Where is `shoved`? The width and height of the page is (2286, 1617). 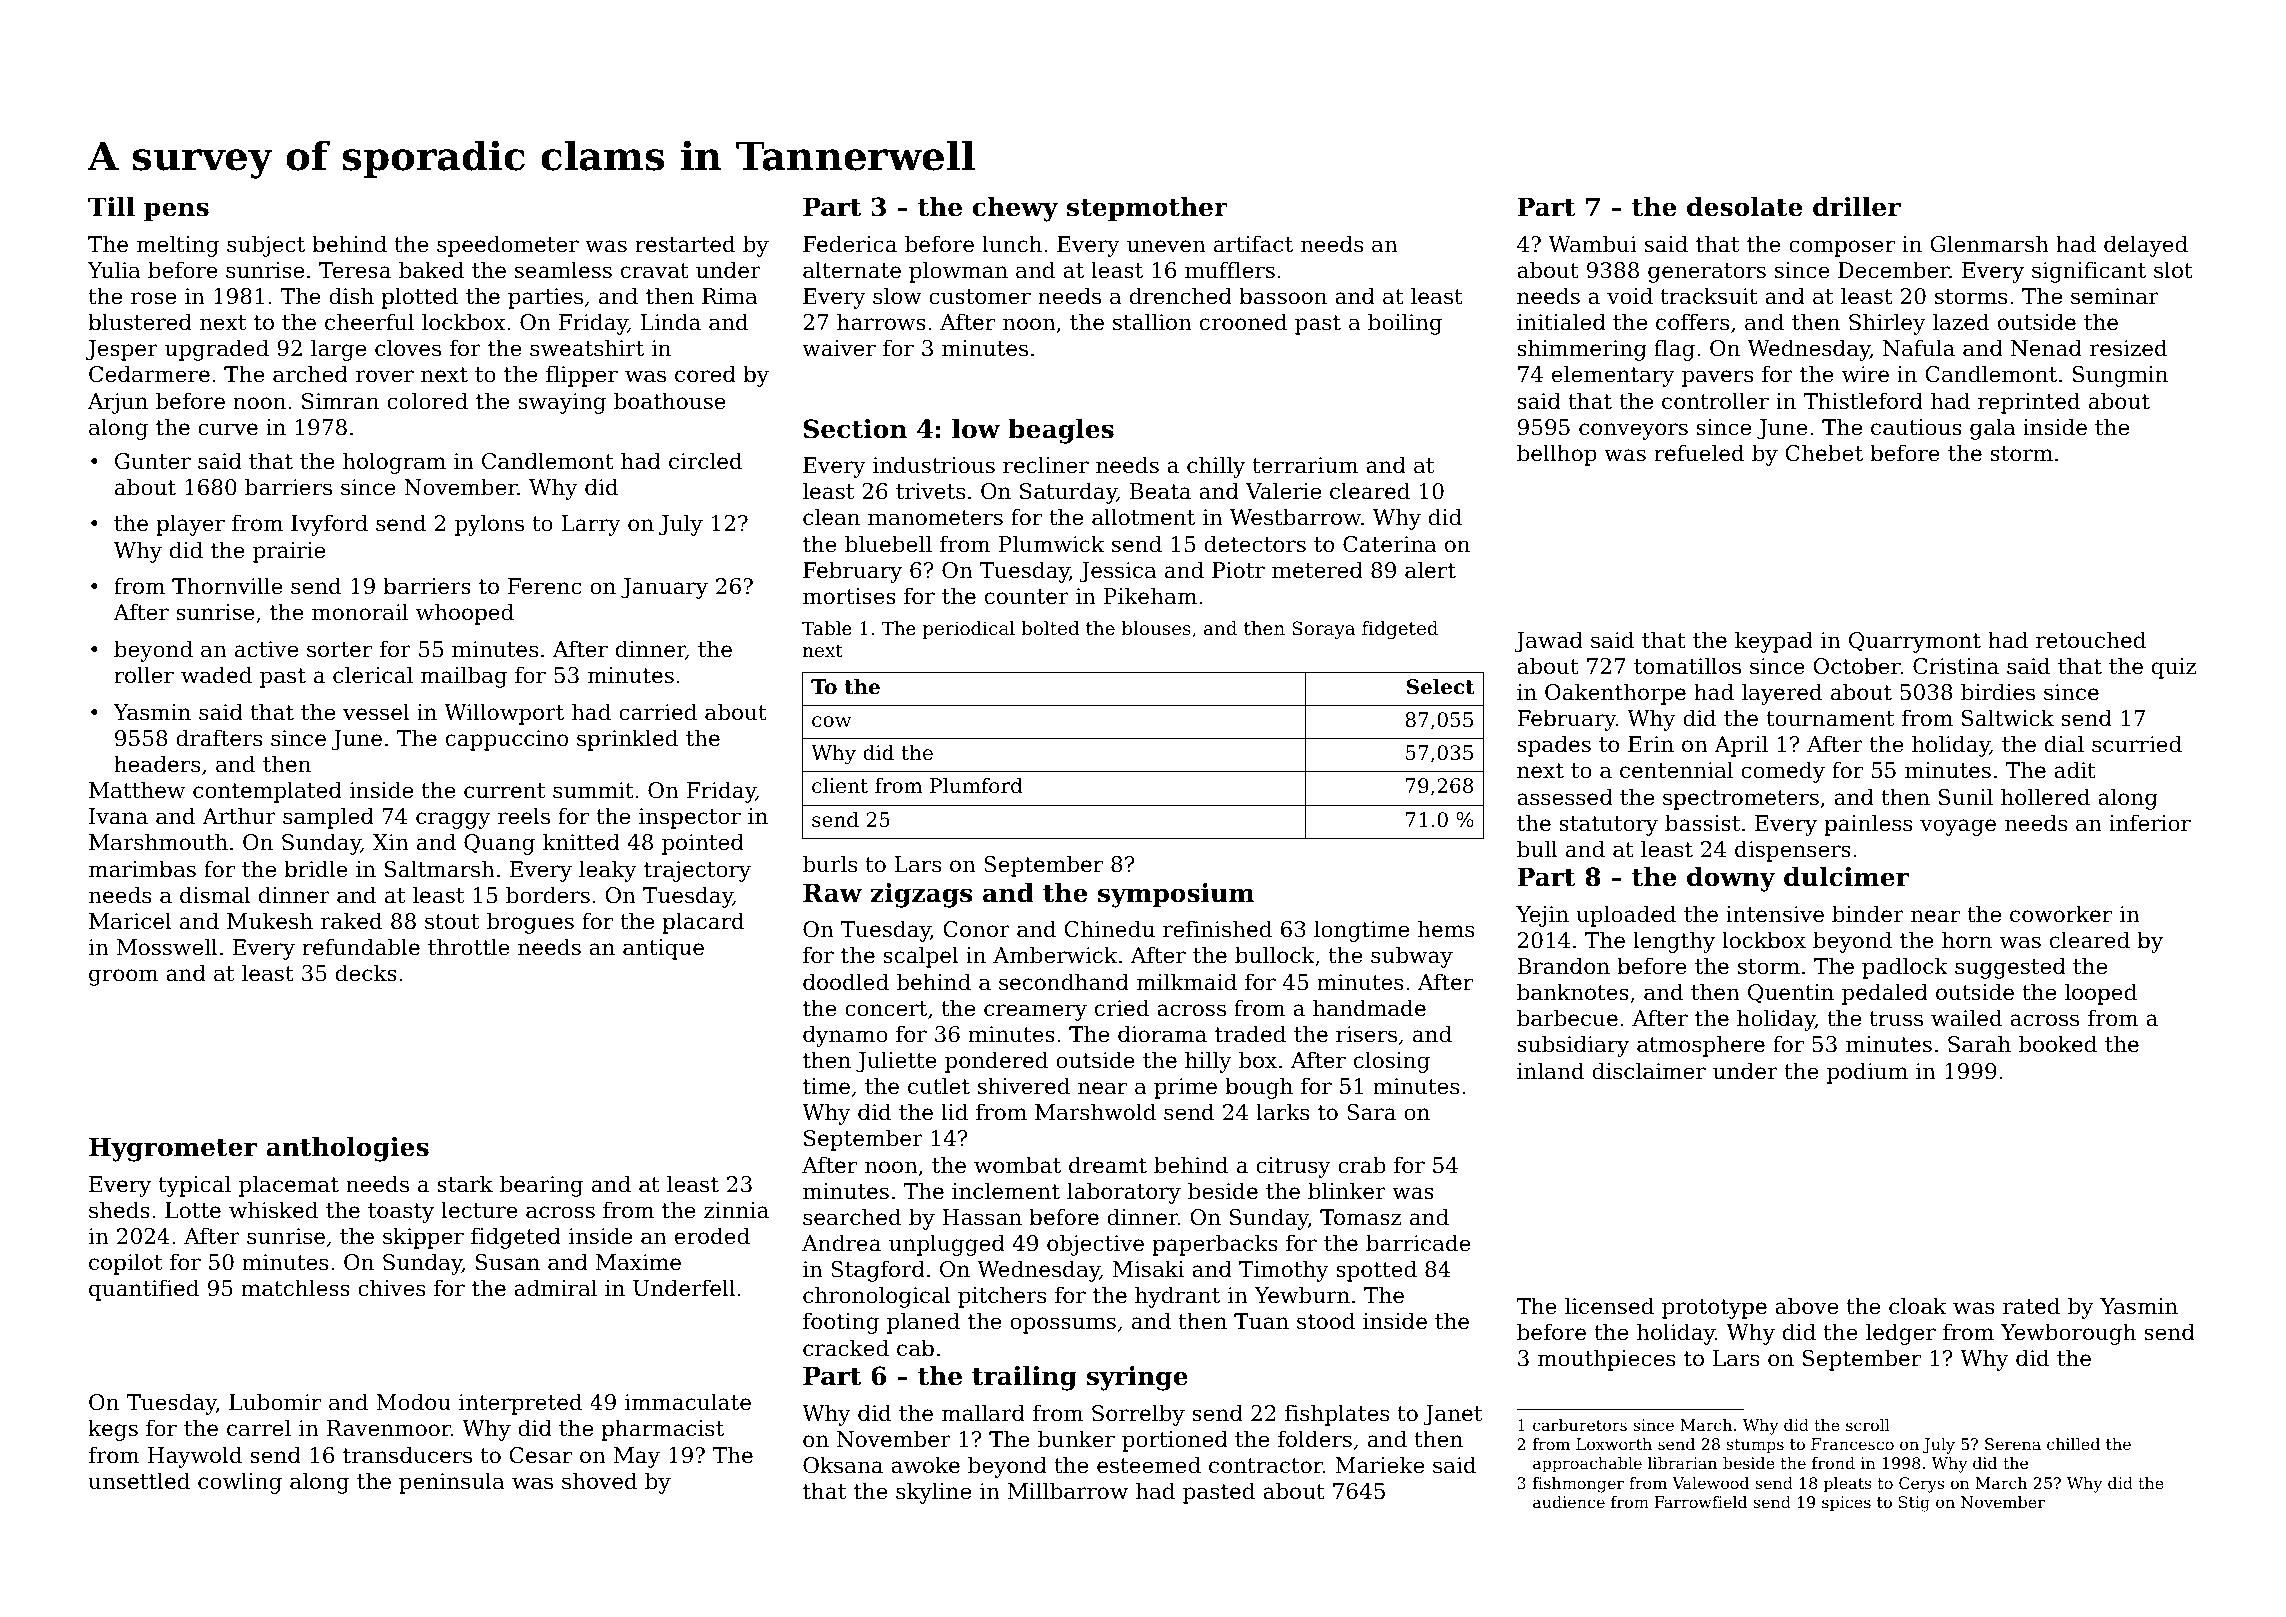 shoved is located at coordinates (599, 1481).
